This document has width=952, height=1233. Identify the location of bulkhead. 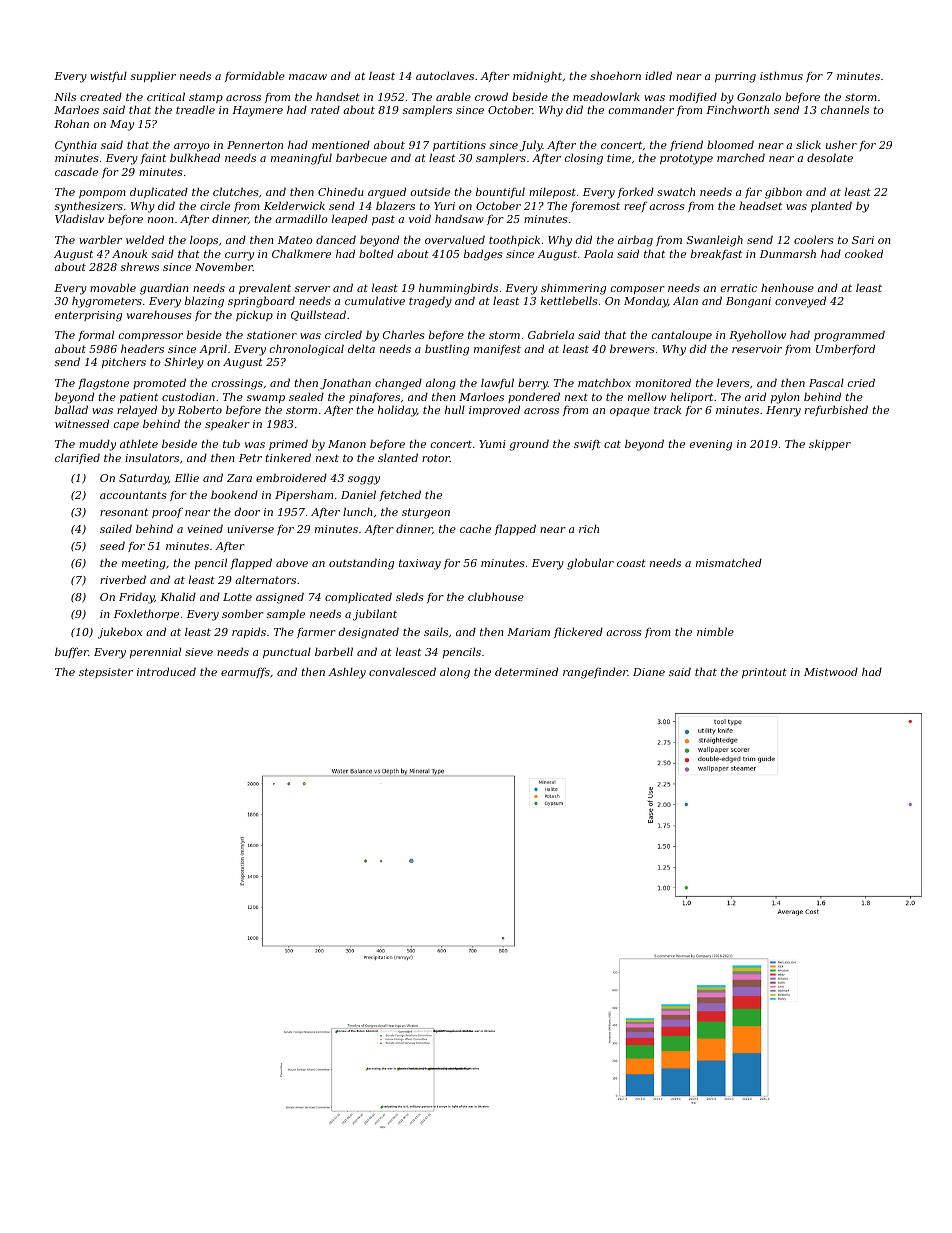
(195, 157).
